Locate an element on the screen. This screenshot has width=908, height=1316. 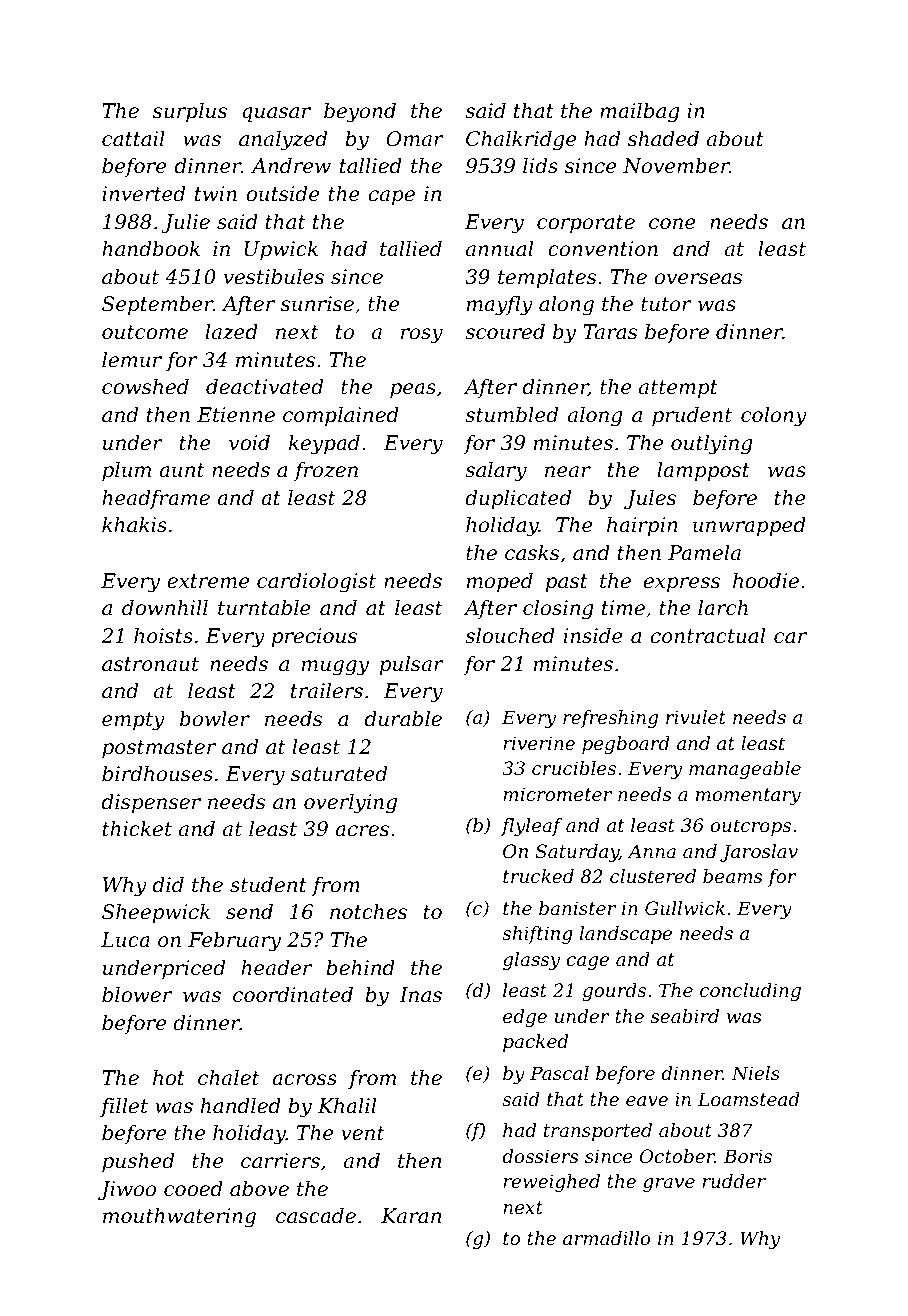
concluding is located at coordinates (750, 992).
